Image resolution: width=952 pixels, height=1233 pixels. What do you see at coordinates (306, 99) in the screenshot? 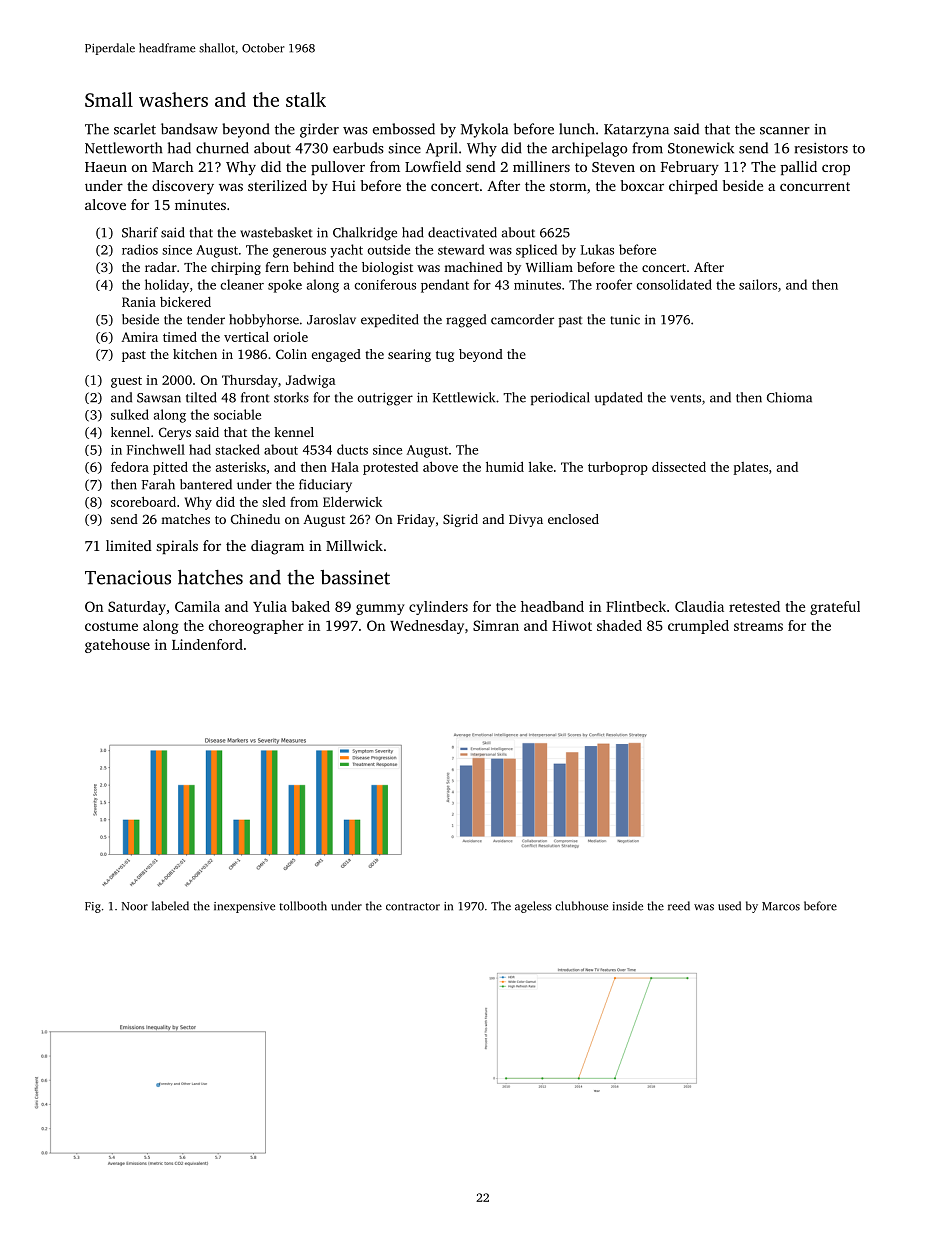
I see `stalk` at bounding box center [306, 99].
